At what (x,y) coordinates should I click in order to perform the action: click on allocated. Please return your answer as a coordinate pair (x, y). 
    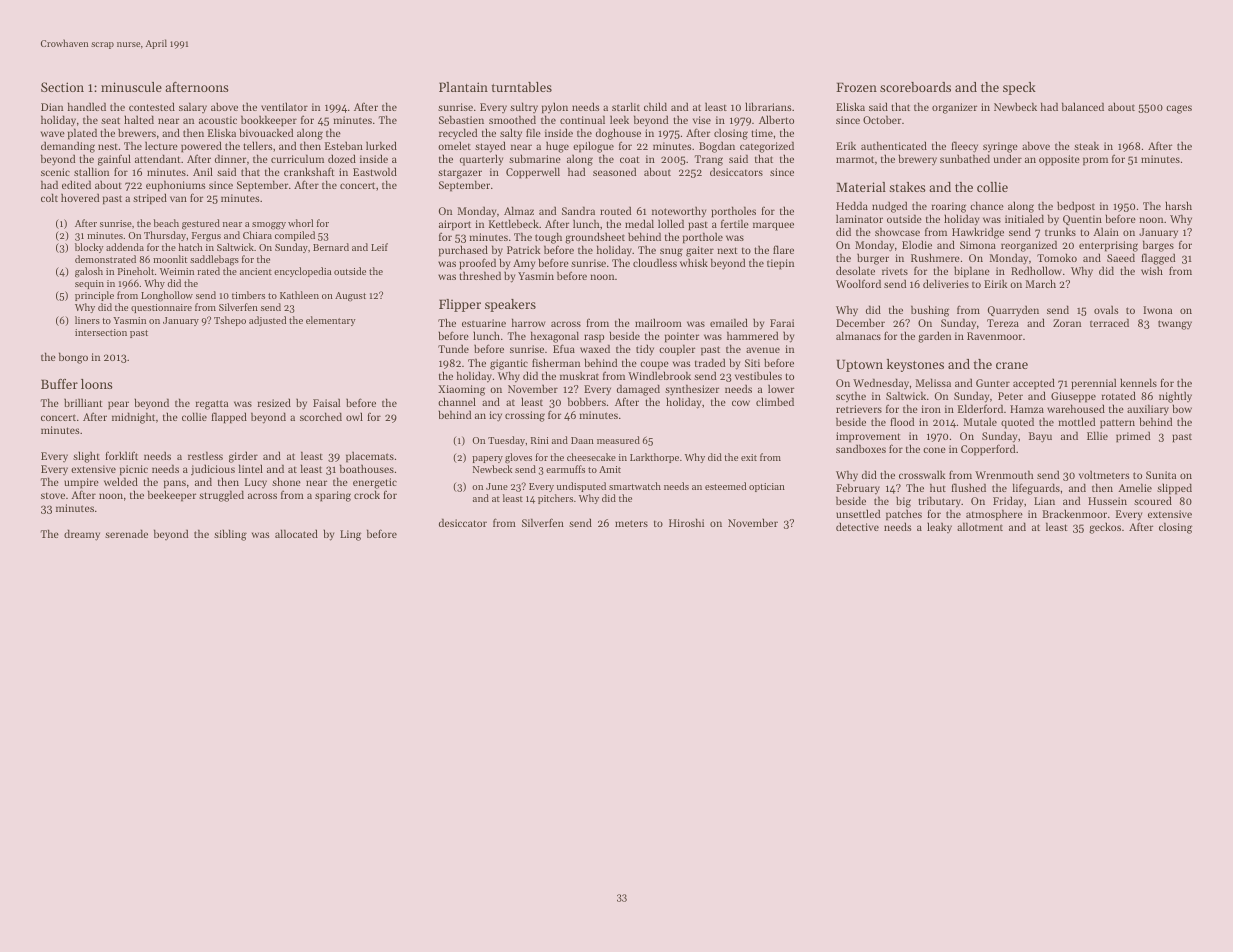
    Looking at the image, I should click on (296, 533).
